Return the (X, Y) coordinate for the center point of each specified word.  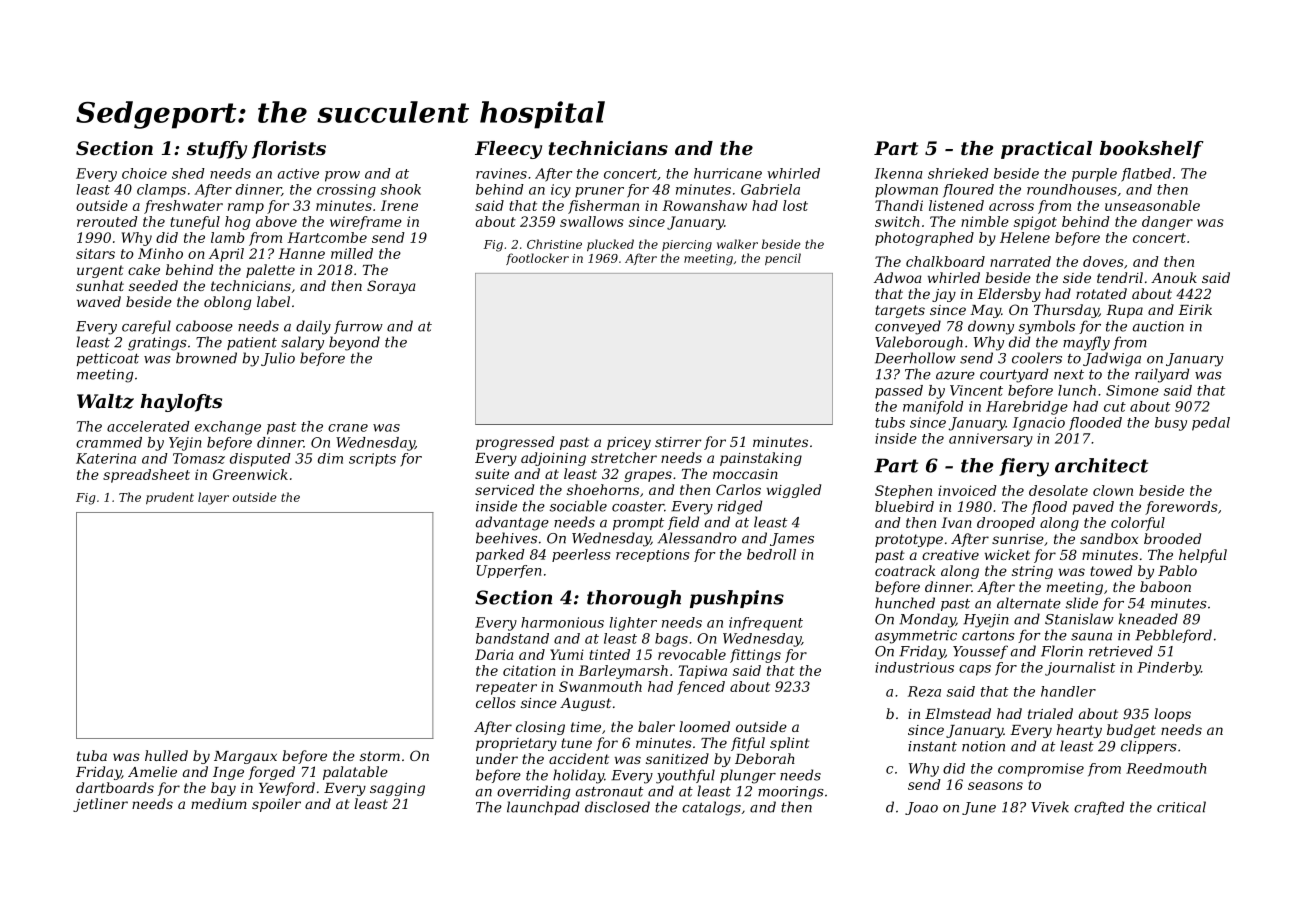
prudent (170, 498)
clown (1113, 490)
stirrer (678, 442)
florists (289, 150)
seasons (995, 786)
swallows (592, 221)
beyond (354, 343)
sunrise (1018, 539)
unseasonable (1152, 205)
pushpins (737, 599)
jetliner (100, 805)
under (497, 758)
